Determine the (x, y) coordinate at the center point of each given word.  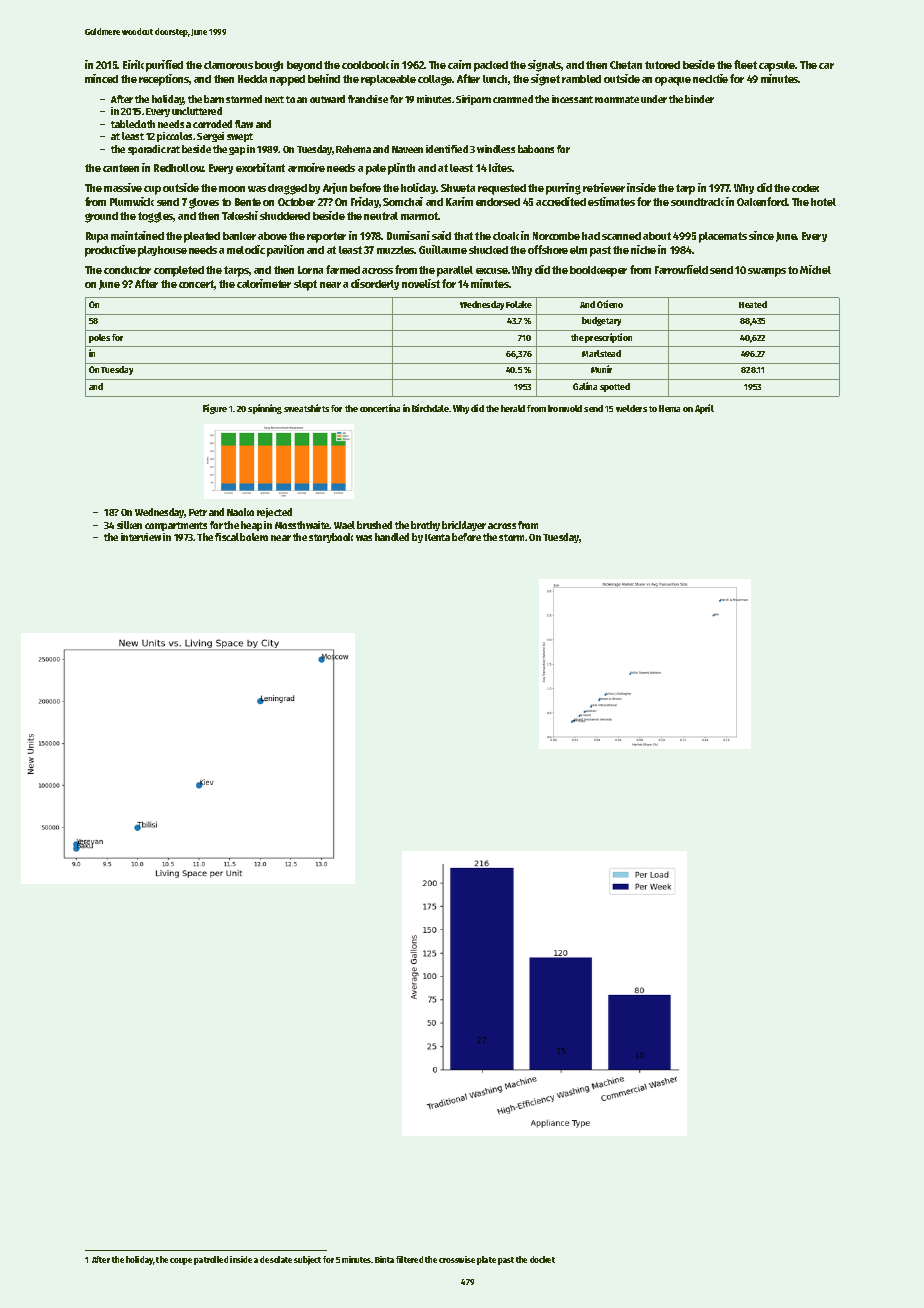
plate (486, 1260)
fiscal (227, 537)
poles (99, 338)
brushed (374, 525)
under (654, 99)
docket (542, 1259)
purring (563, 189)
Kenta (437, 537)
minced (101, 78)
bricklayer (464, 526)
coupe (181, 1261)
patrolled (211, 1260)
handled (392, 537)
